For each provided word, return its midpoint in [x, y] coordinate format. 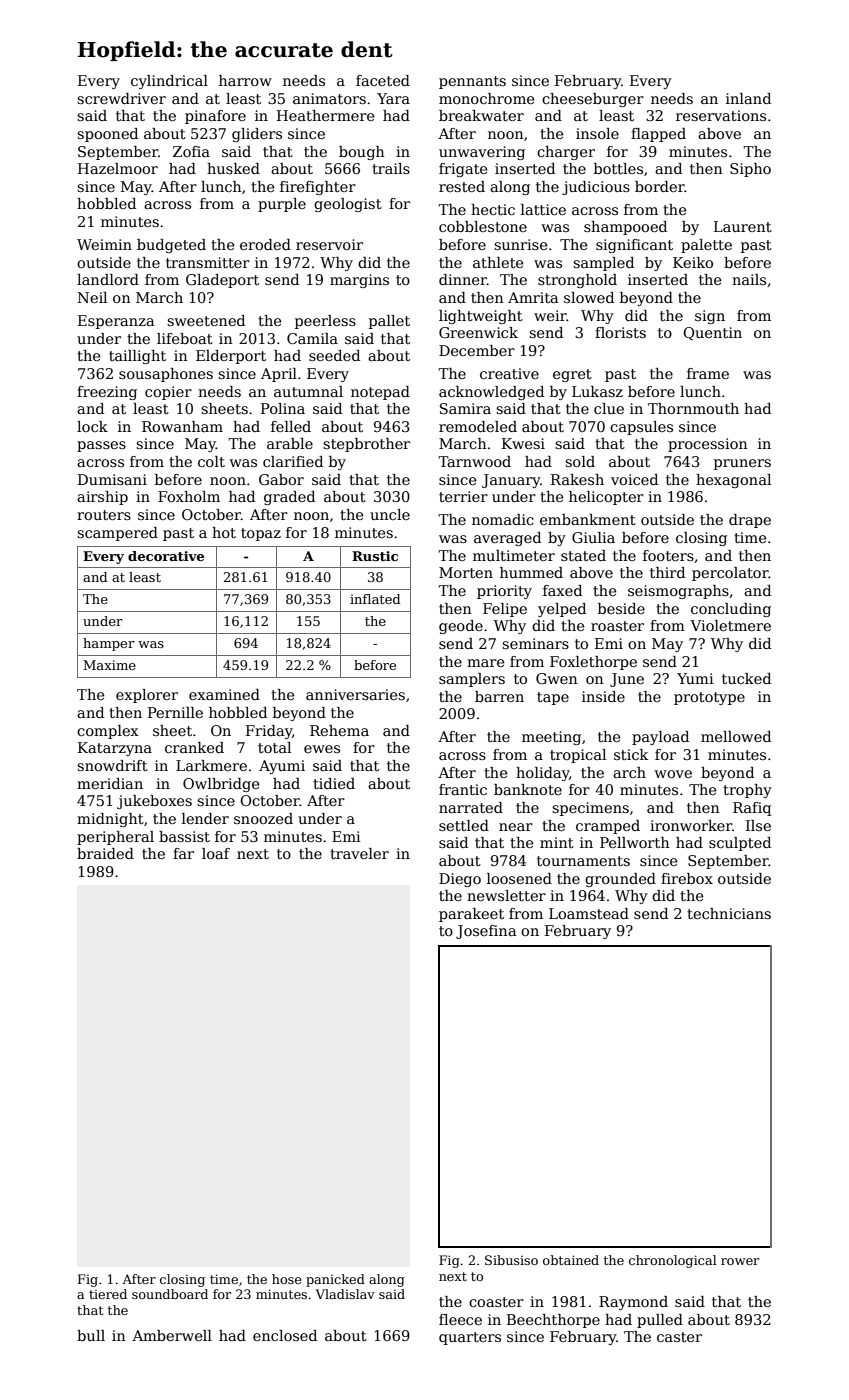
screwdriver [121, 98]
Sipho [750, 170]
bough [362, 153]
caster [679, 1337]
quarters [470, 1338]
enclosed [285, 1335]
